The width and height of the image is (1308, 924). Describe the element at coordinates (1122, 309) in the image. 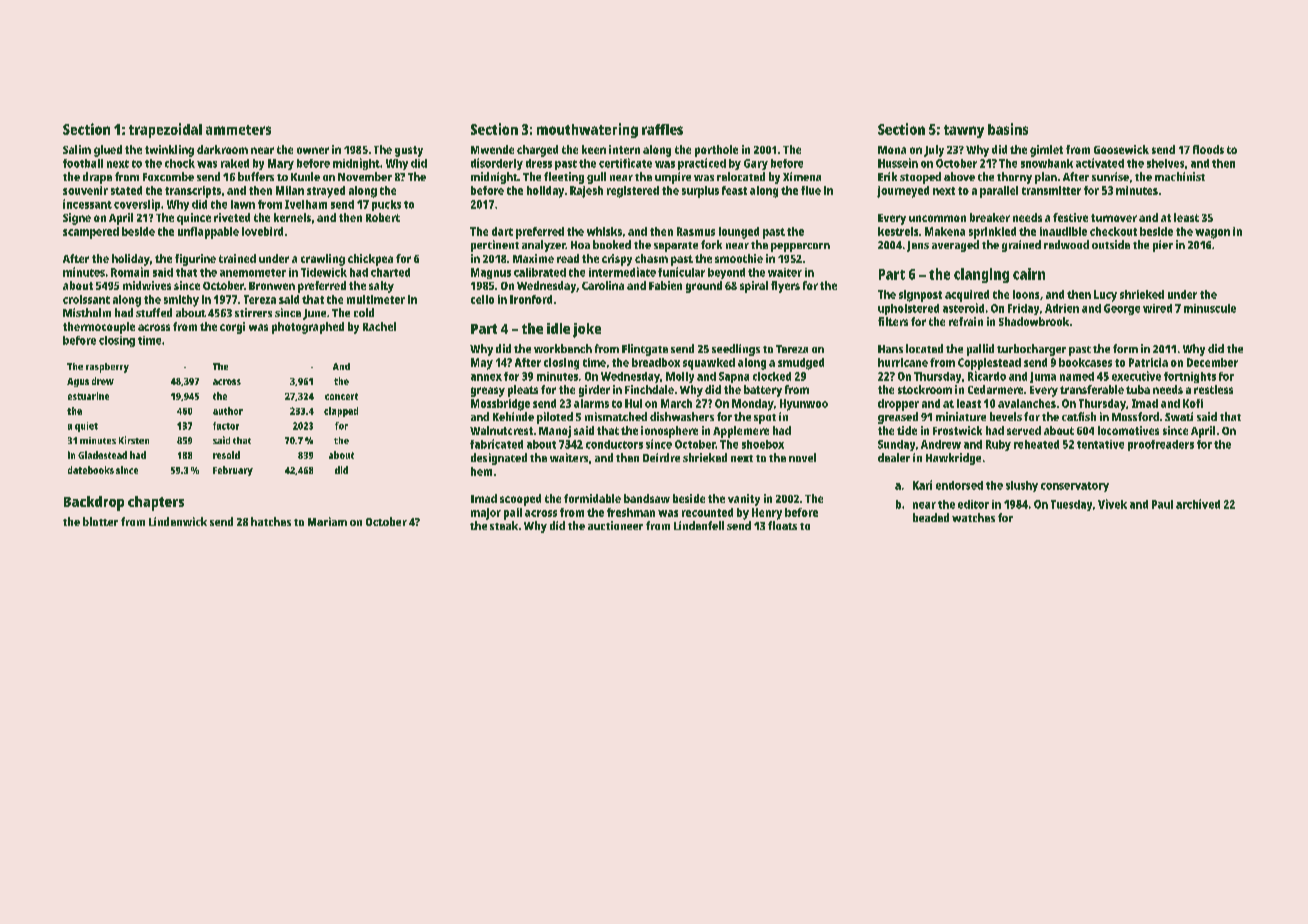

I see `George` at that location.
